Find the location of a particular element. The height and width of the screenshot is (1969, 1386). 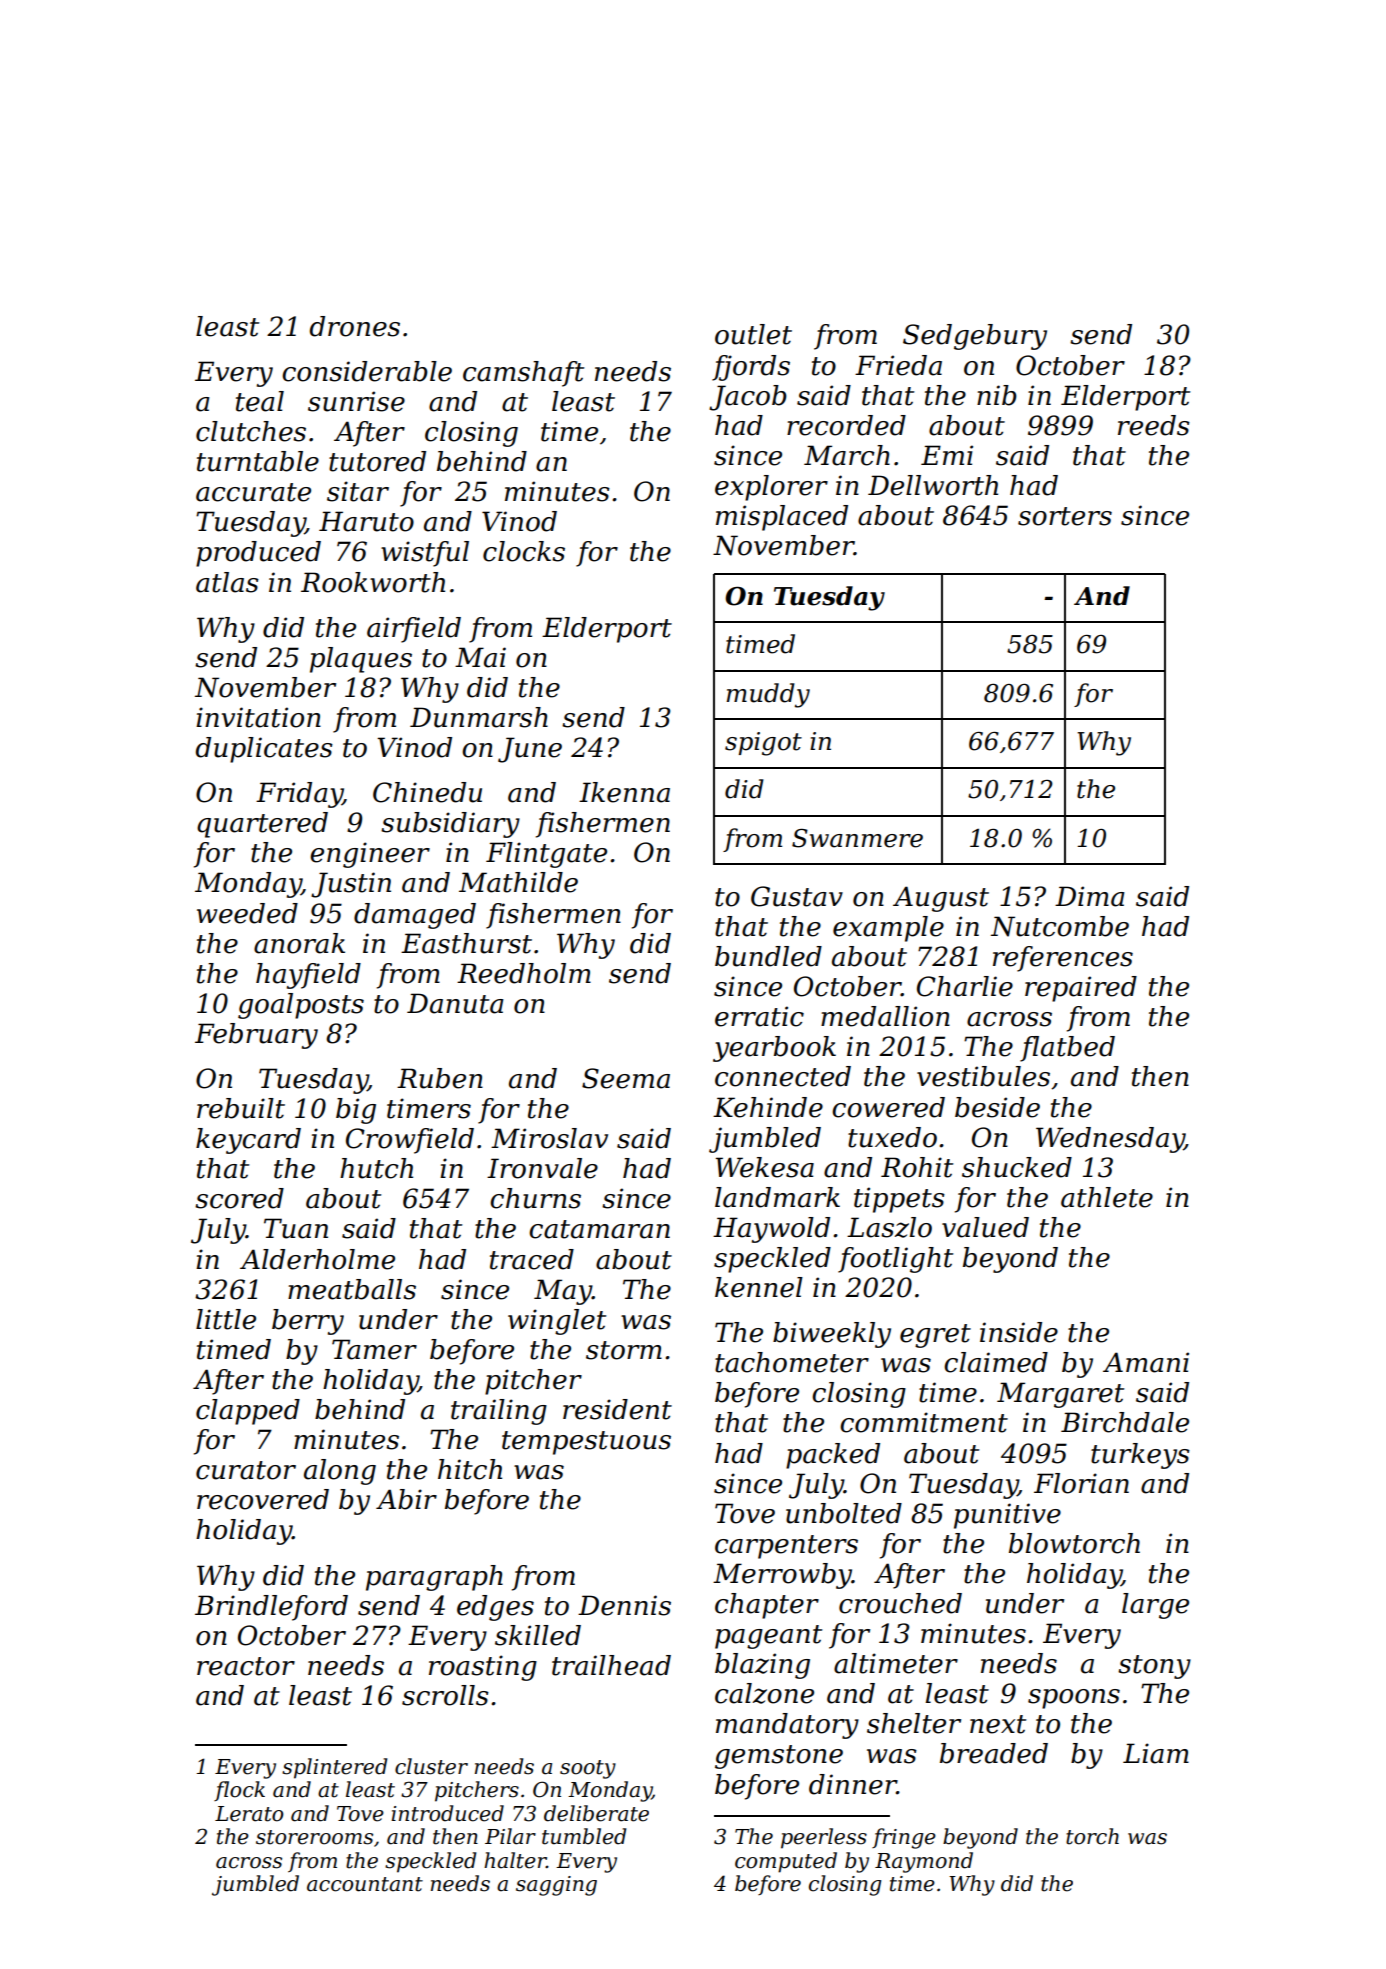

Jacob is located at coordinates (748, 398).
